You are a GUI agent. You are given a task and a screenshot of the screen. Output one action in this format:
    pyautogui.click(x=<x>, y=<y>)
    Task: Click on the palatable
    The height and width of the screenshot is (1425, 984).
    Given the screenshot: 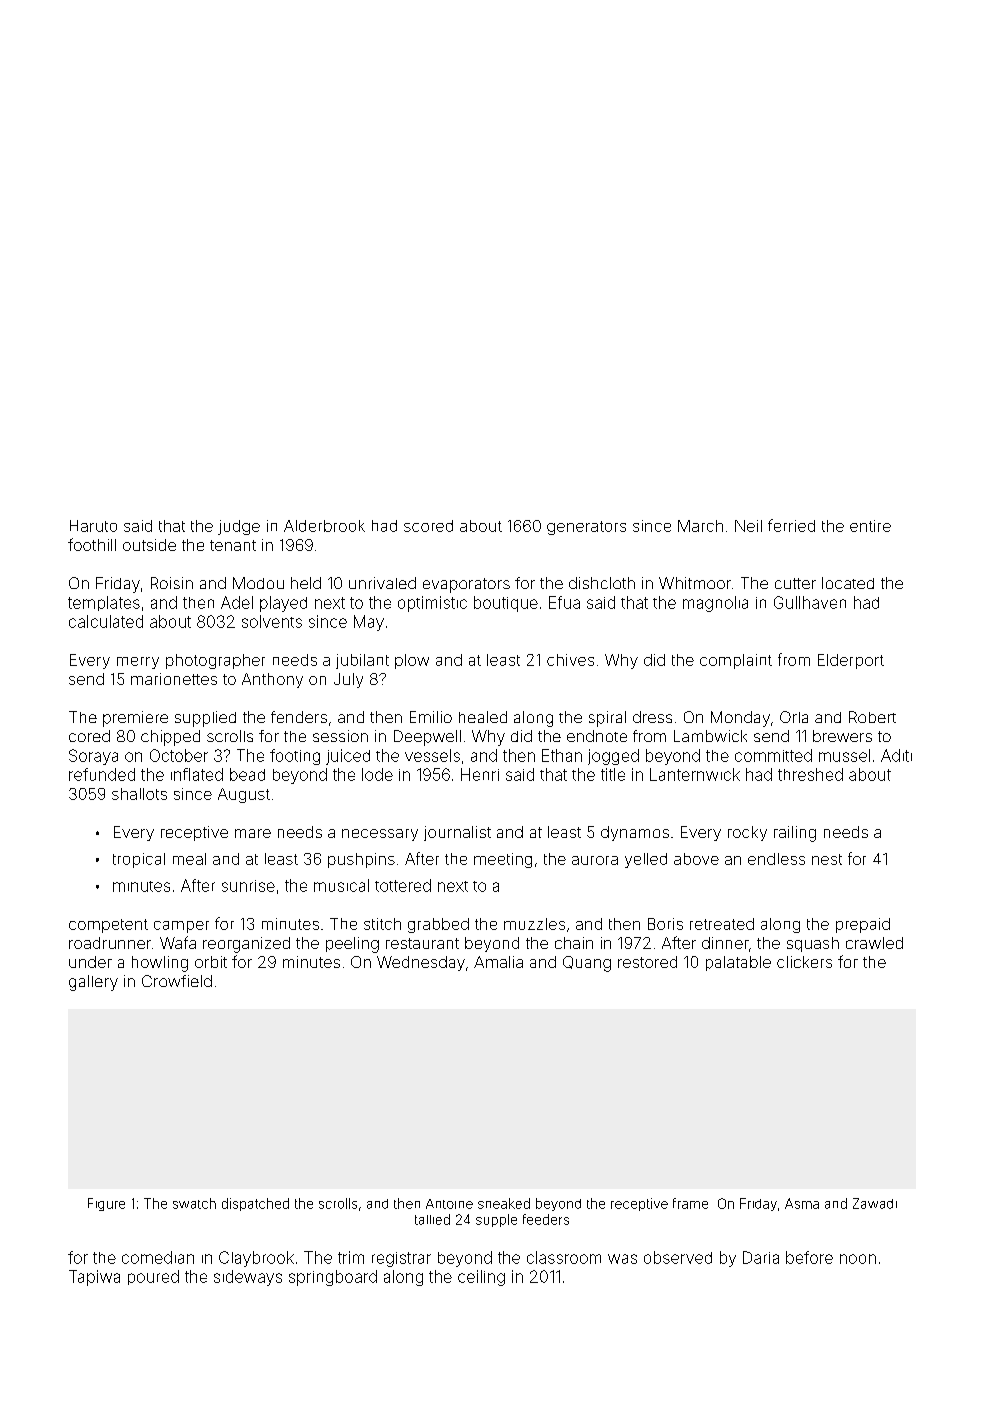 What is the action you would take?
    pyautogui.click(x=738, y=963)
